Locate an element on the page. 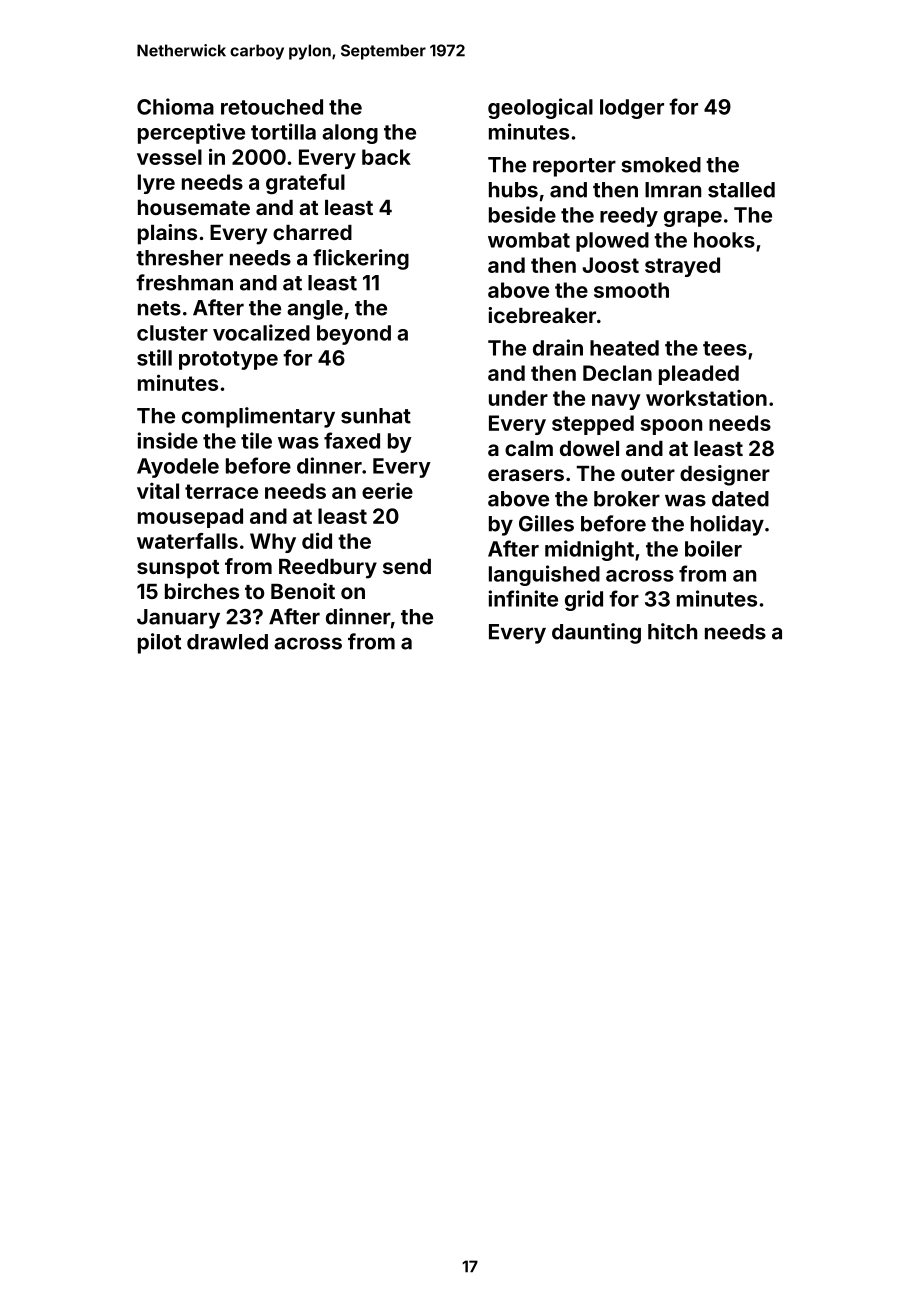 Image resolution: width=924 pixels, height=1311 pixels. smooth is located at coordinates (631, 290).
